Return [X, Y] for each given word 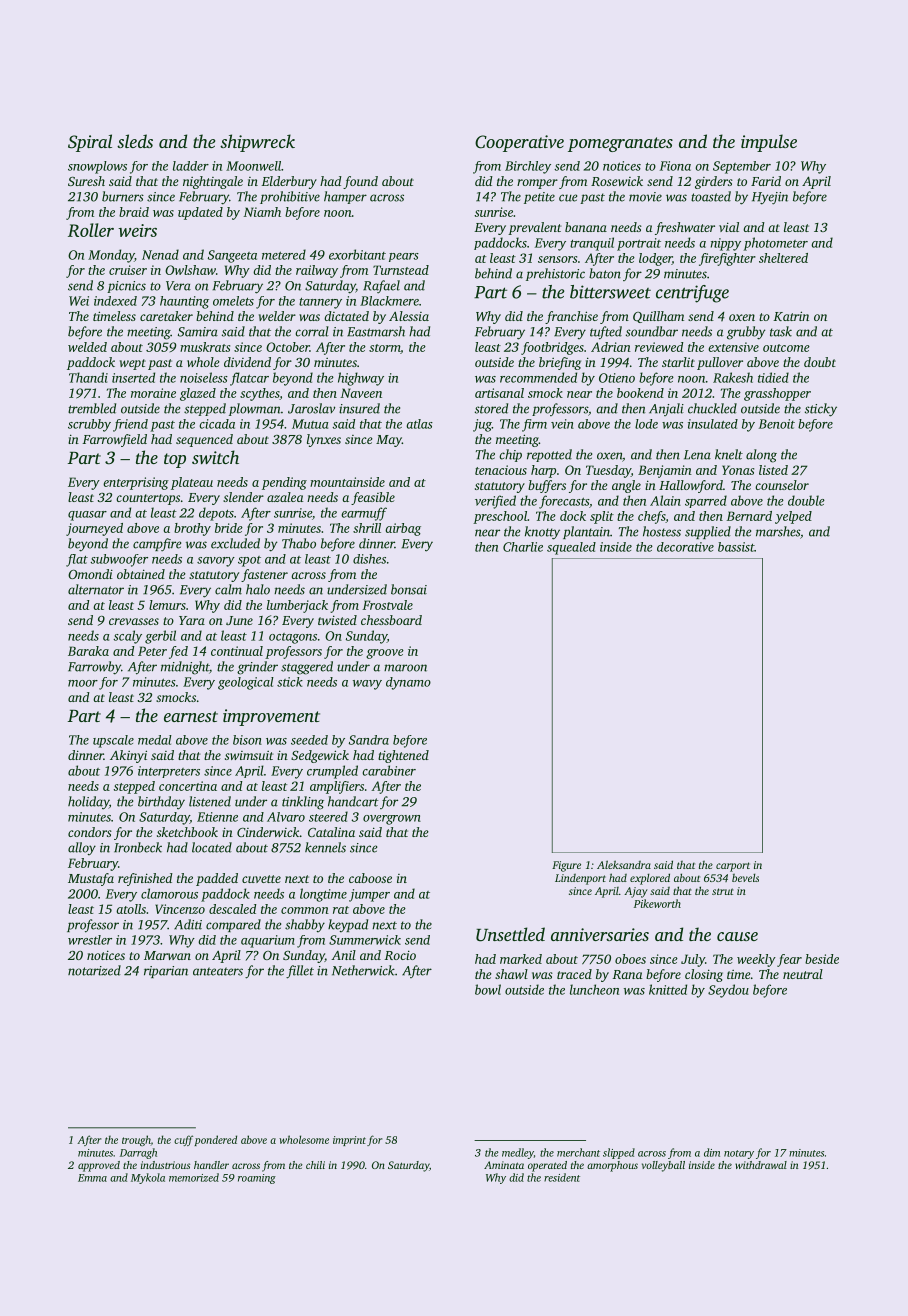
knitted [668, 989]
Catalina [331, 832]
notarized [94, 970]
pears [404, 257]
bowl [488, 989]
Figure [566, 866]
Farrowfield [114, 440]
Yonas [738, 470]
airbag [403, 529]
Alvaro [286, 817]
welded [87, 347]
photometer [776, 244]
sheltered [783, 258]
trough [136, 1140]
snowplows [97, 167]
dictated [346, 316]
